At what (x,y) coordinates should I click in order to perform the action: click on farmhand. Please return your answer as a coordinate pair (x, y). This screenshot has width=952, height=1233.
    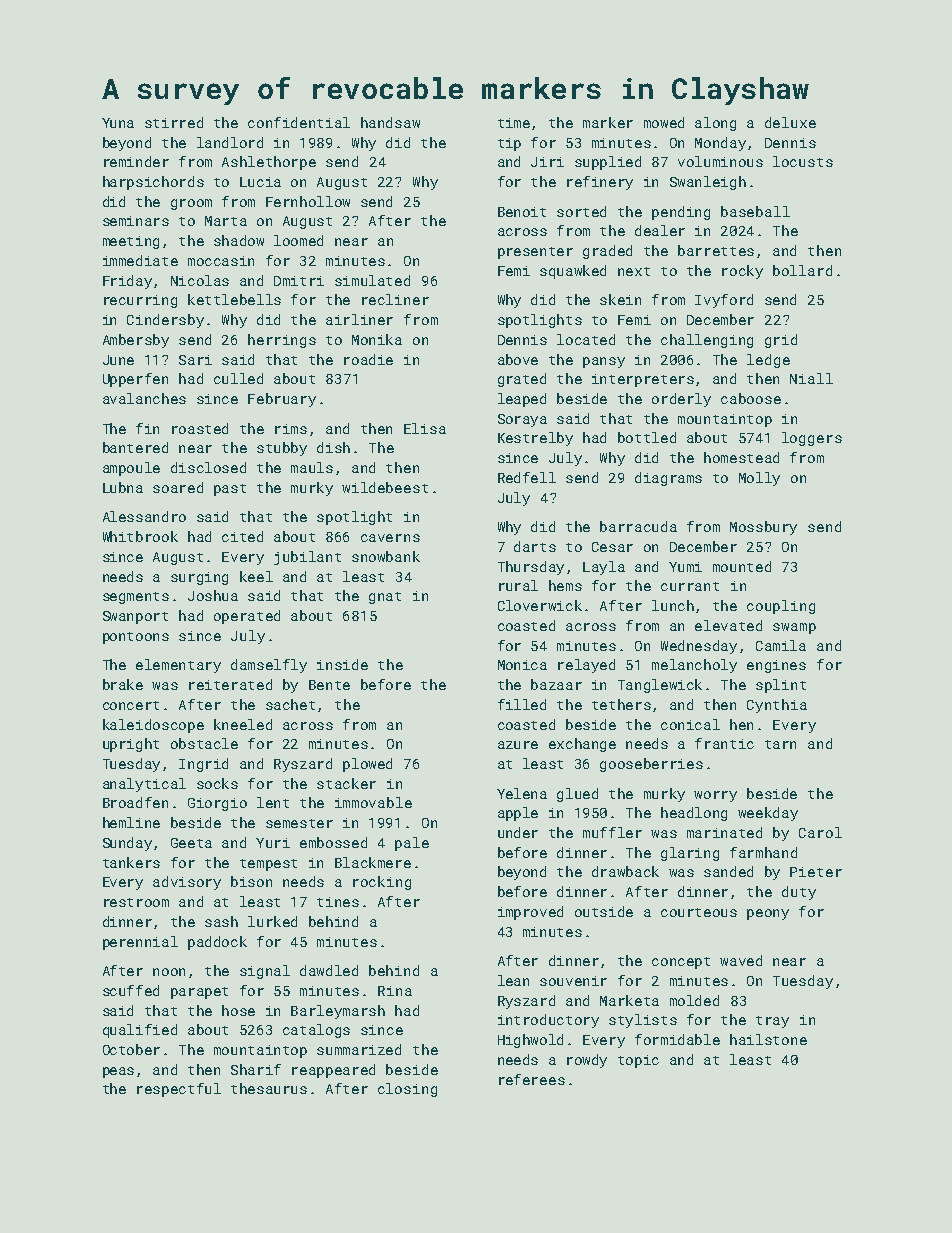
    Looking at the image, I should click on (763, 852).
